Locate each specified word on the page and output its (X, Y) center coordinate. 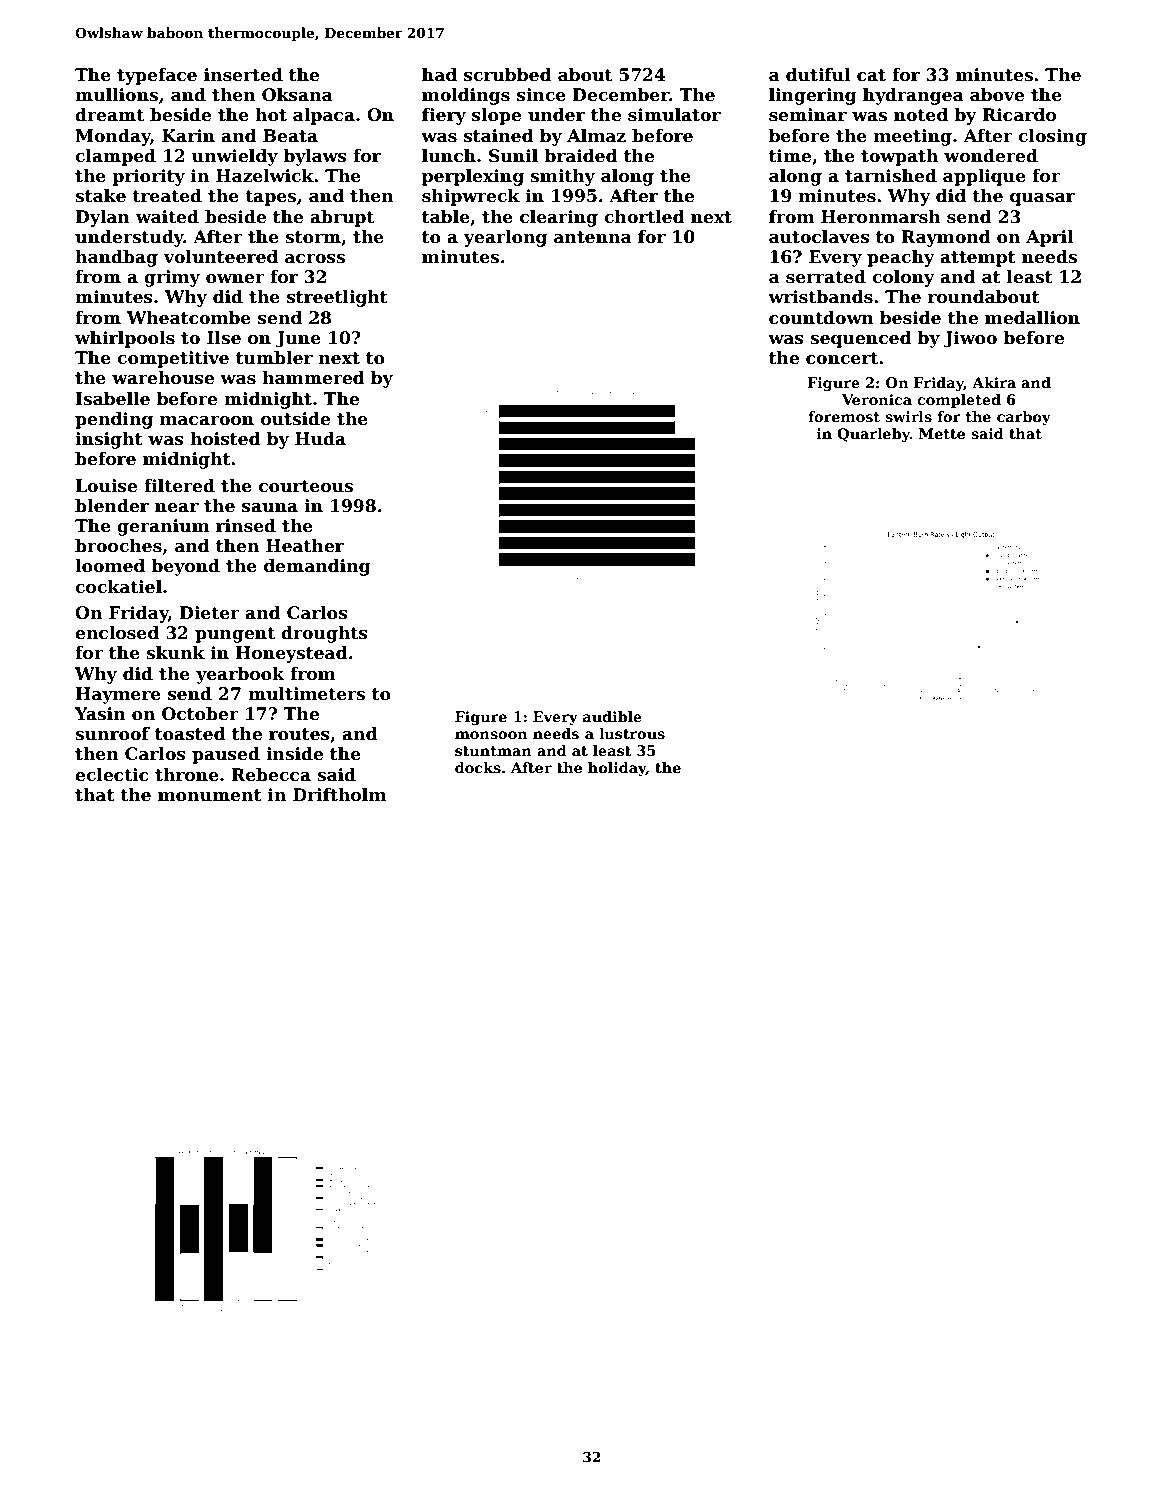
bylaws (315, 157)
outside (295, 419)
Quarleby (873, 435)
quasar (1042, 199)
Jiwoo (970, 339)
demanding (317, 567)
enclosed (117, 633)
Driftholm (339, 795)
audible (612, 716)
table (446, 217)
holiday (617, 769)
